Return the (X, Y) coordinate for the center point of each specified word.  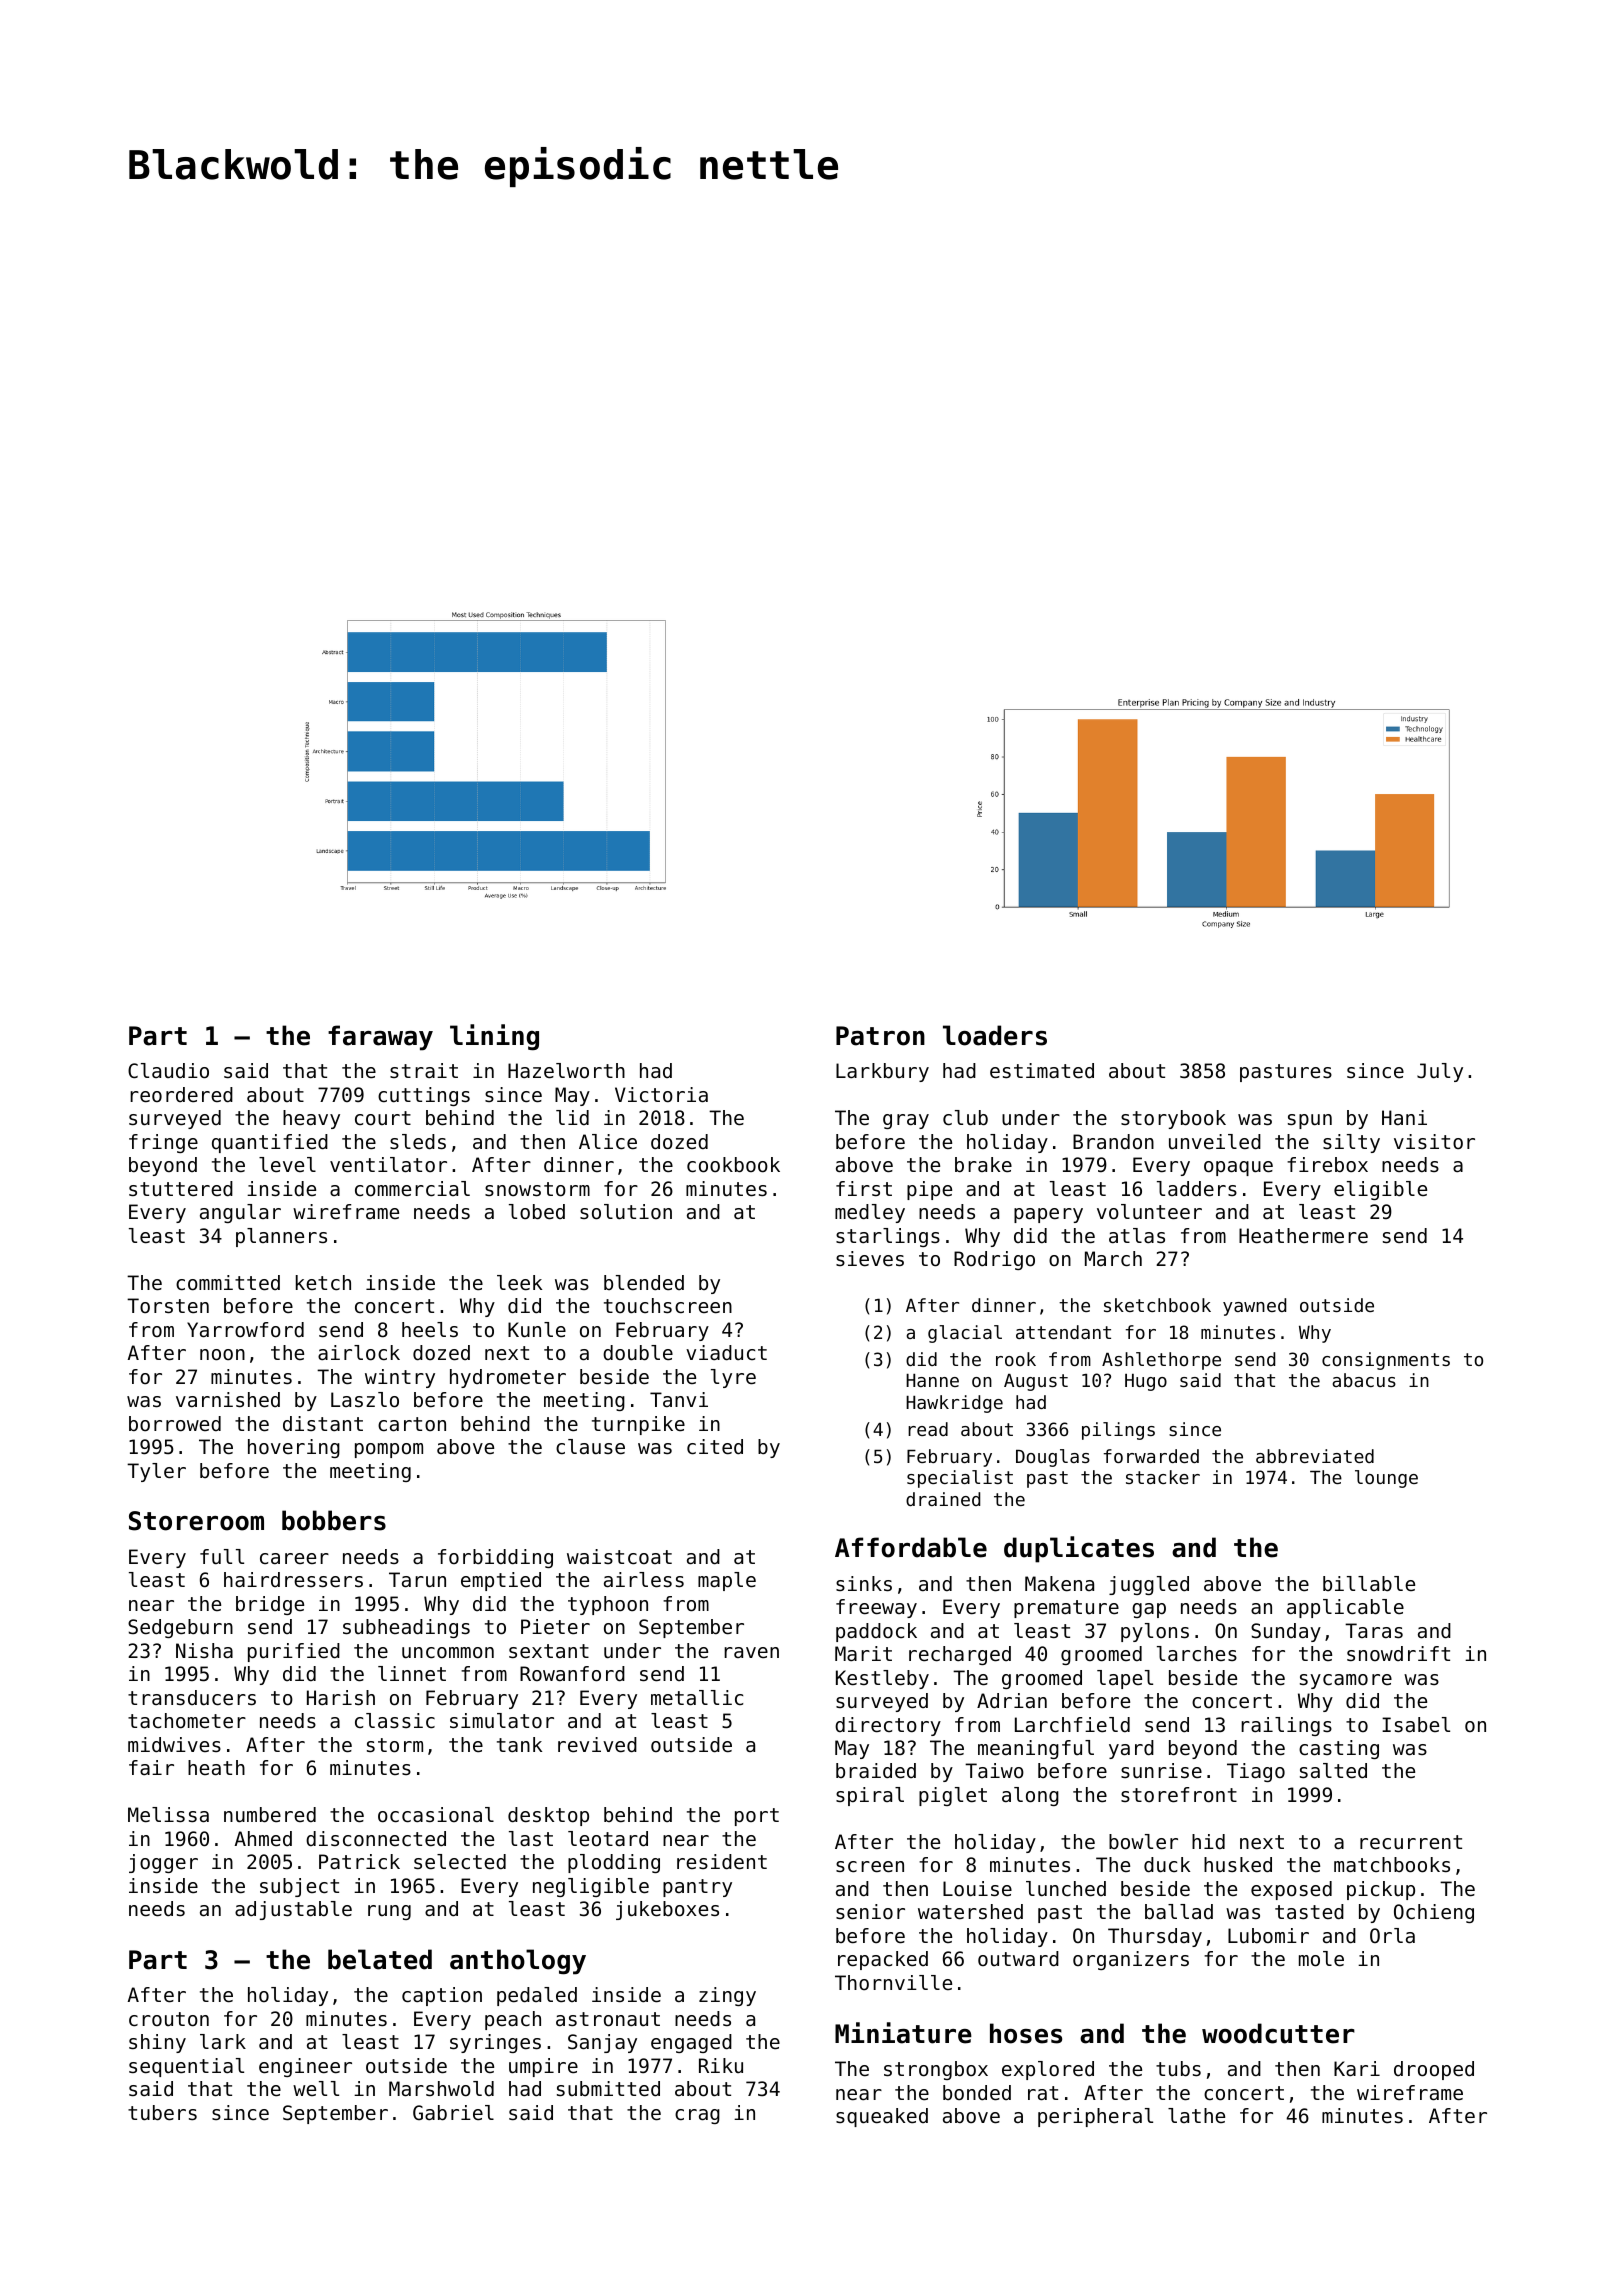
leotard (608, 1839)
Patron (880, 1036)
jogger (163, 1863)
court (383, 1118)
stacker (1163, 1477)
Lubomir (1268, 1936)
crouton (169, 2019)
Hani (1404, 1117)
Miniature (903, 2033)
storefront (1179, 1795)
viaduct (726, 1353)
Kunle (537, 1330)
